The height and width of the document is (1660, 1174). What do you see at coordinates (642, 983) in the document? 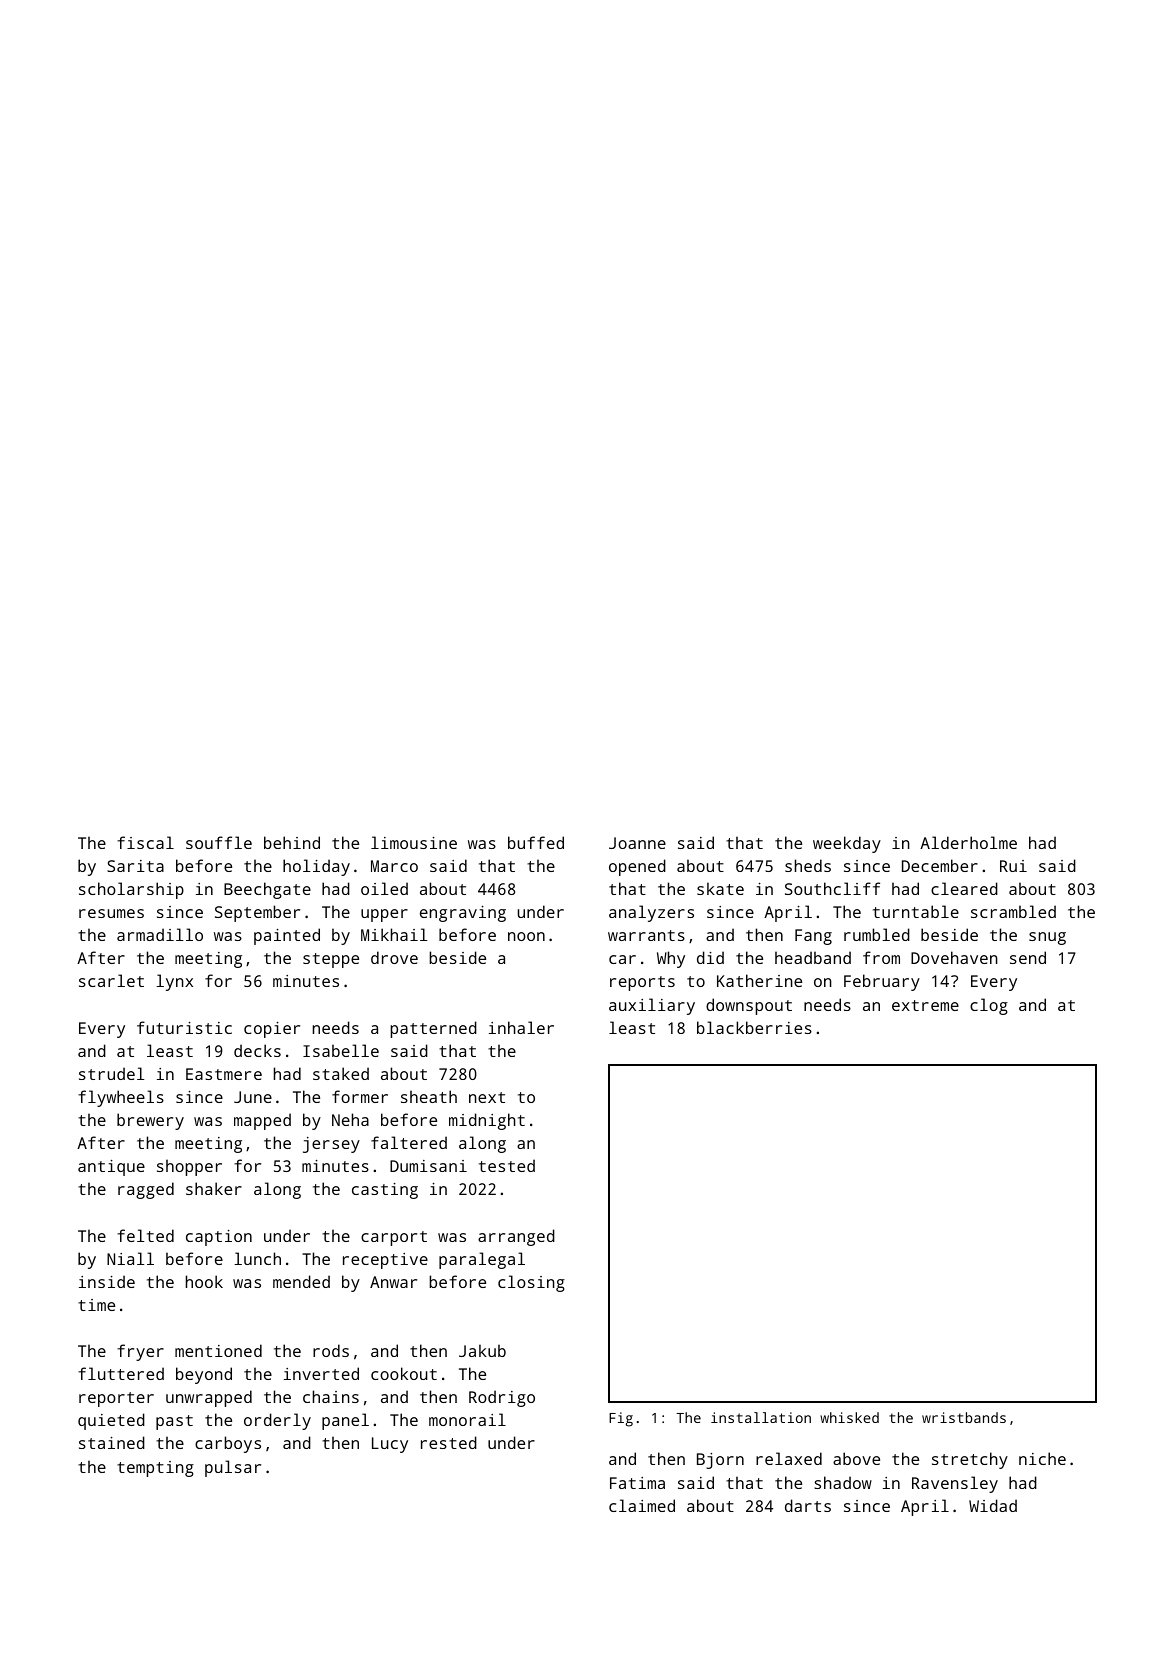
I see `reports` at bounding box center [642, 983].
